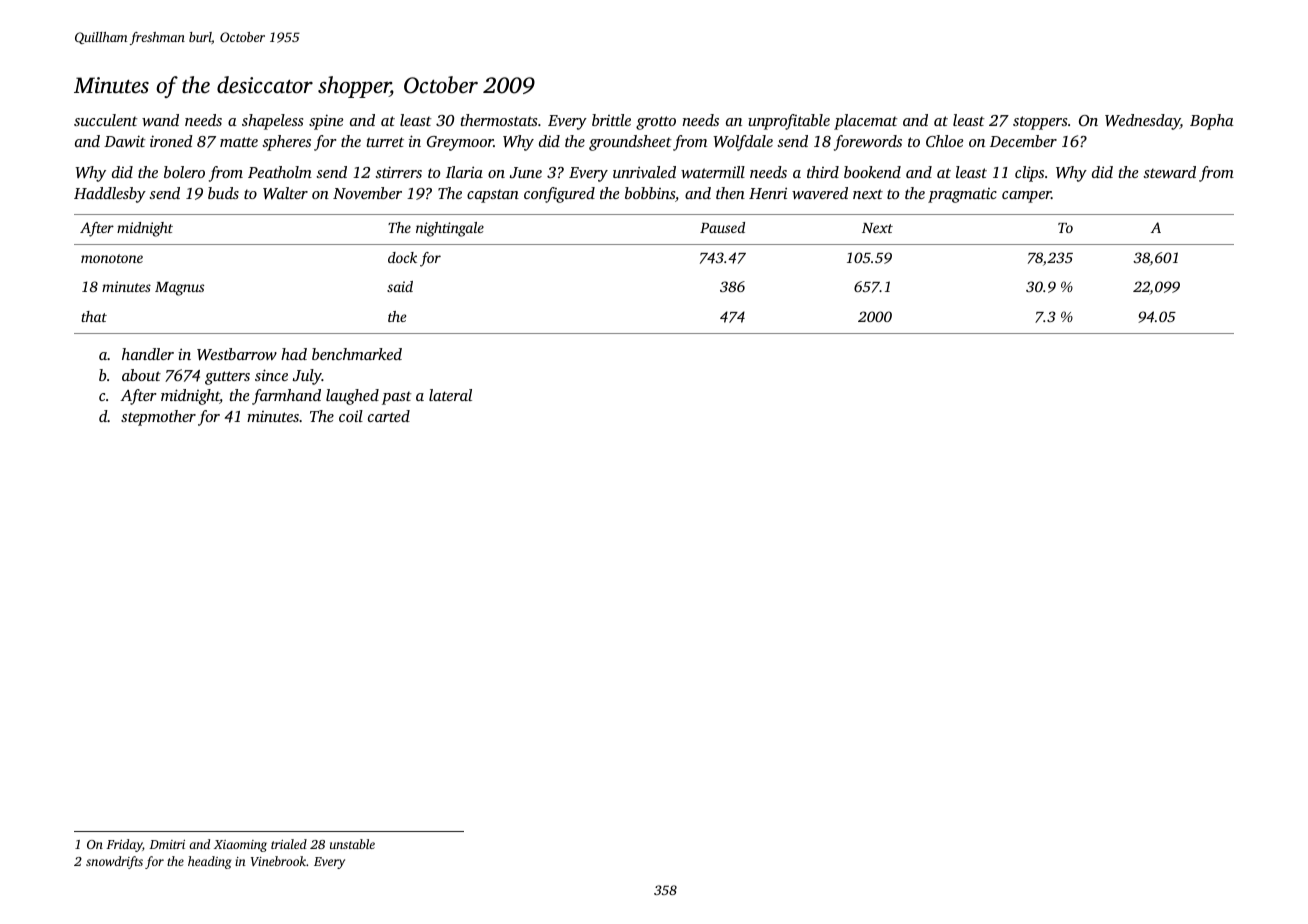  I want to click on steward, so click(1169, 172).
